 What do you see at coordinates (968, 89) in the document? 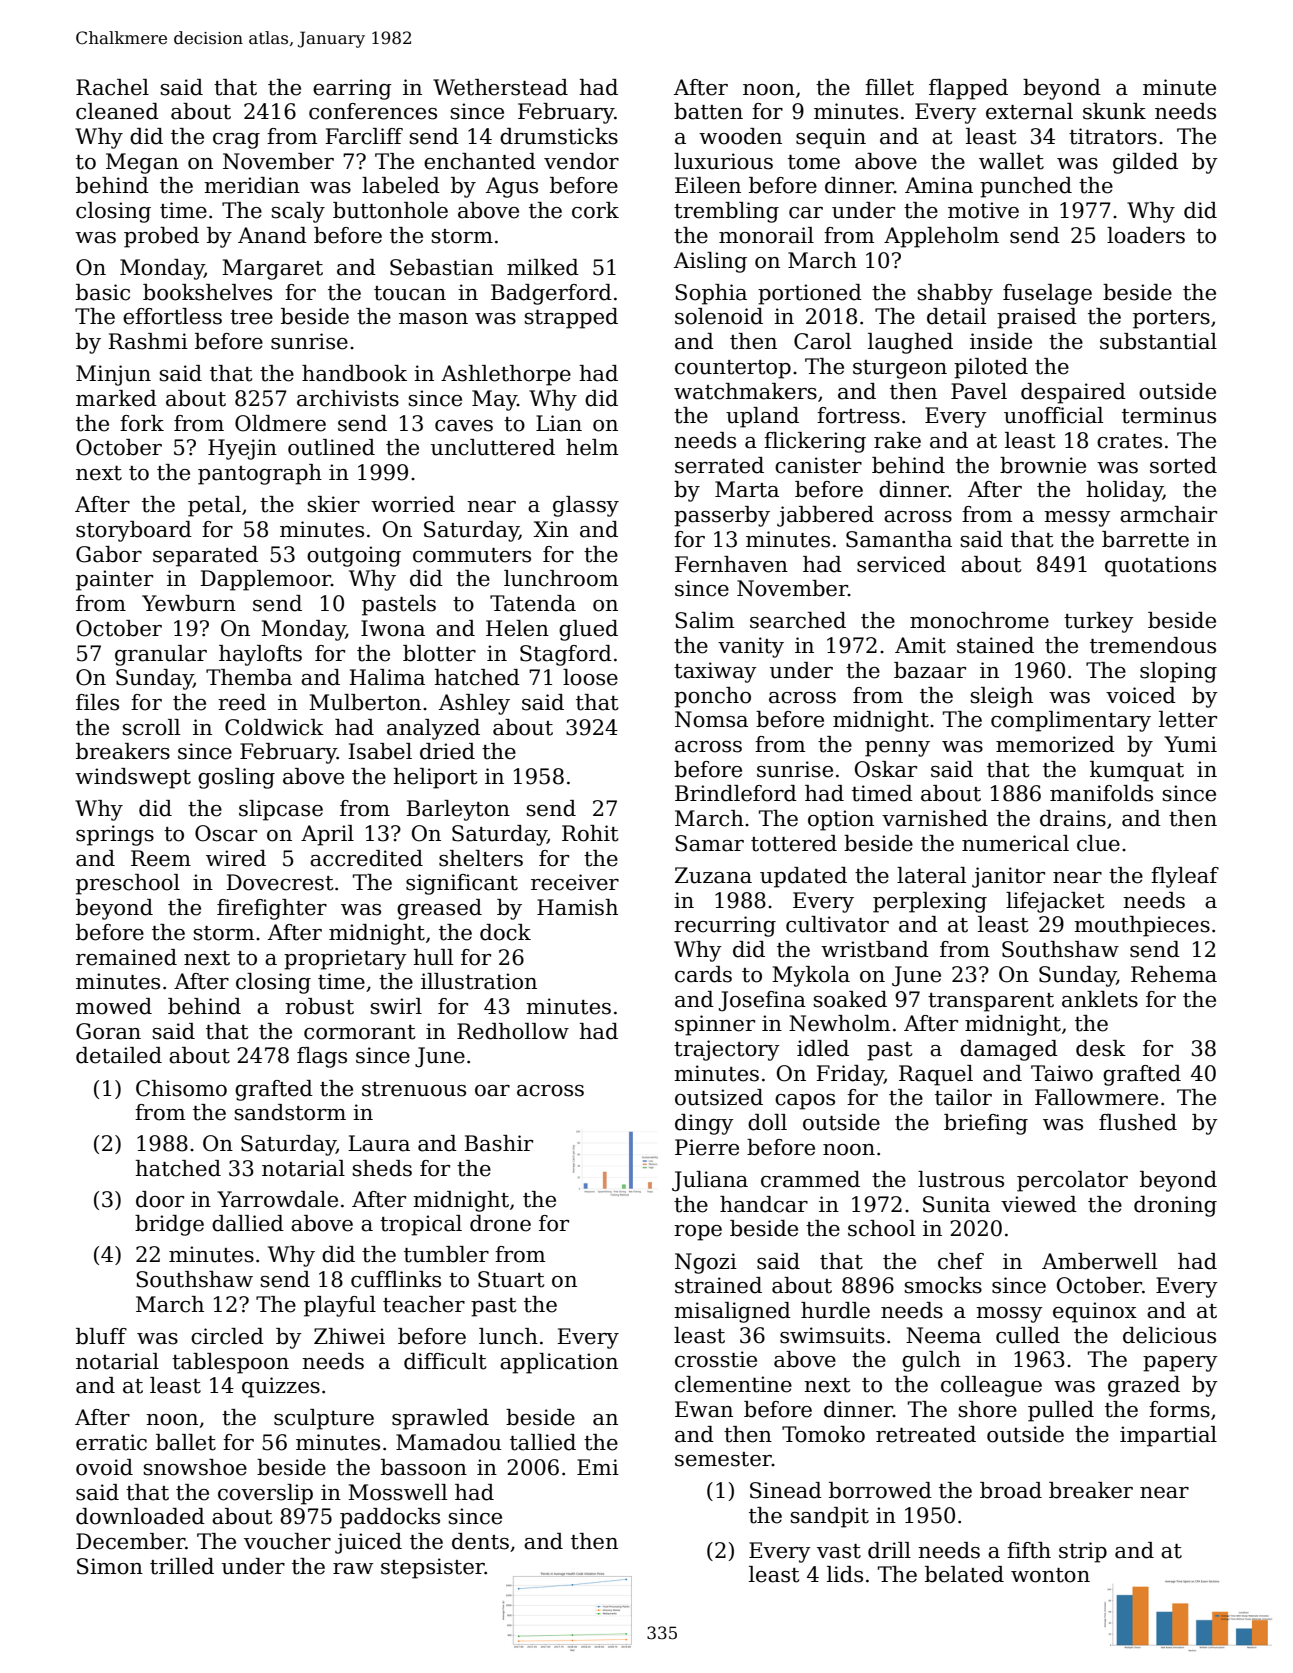
I see `flapped` at bounding box center [968, 89].
